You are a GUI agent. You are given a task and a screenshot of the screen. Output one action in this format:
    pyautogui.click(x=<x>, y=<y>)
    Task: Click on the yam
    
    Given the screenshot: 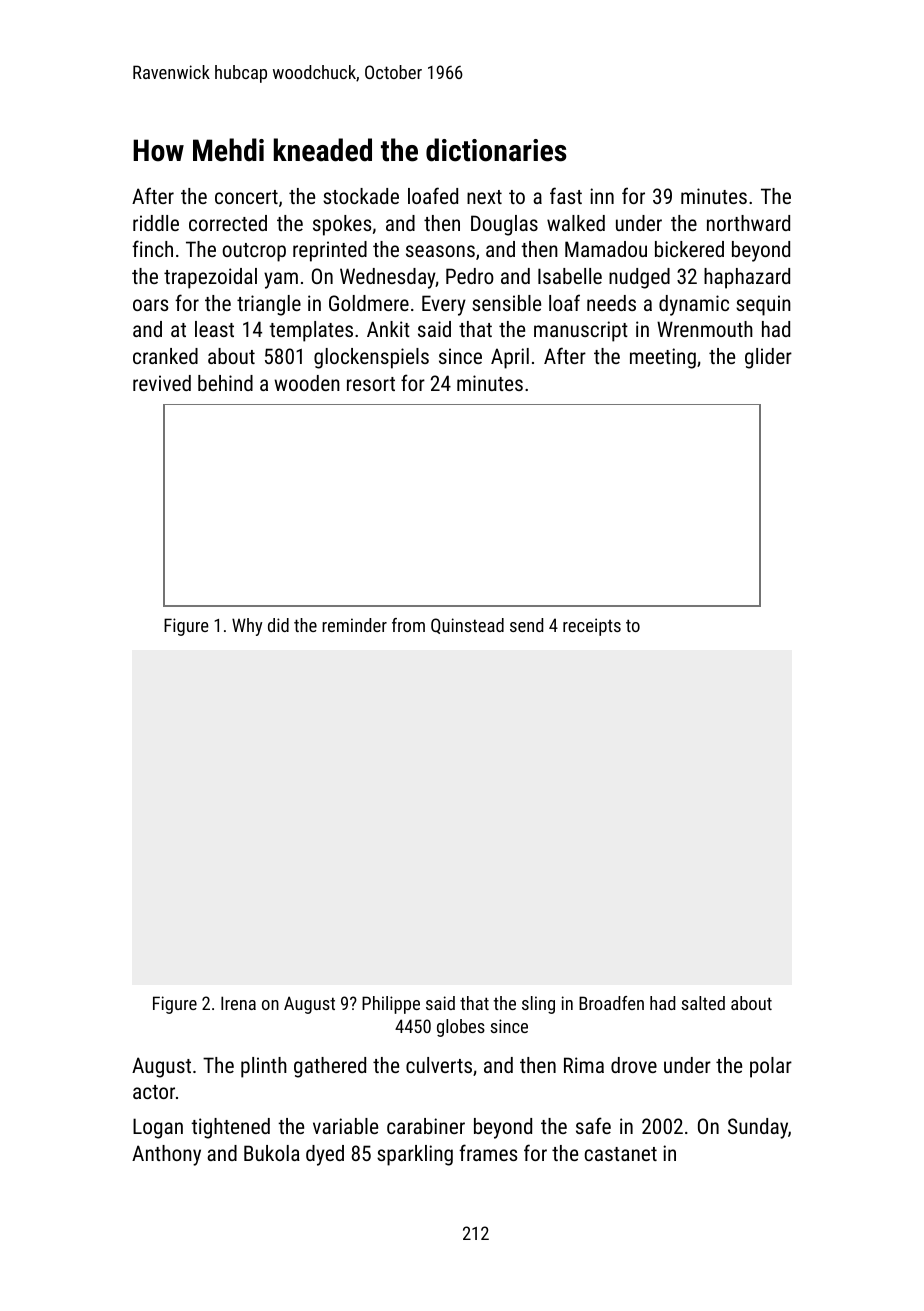 What is the action you would take?
    pyautogui.click(x=281, y=280)
